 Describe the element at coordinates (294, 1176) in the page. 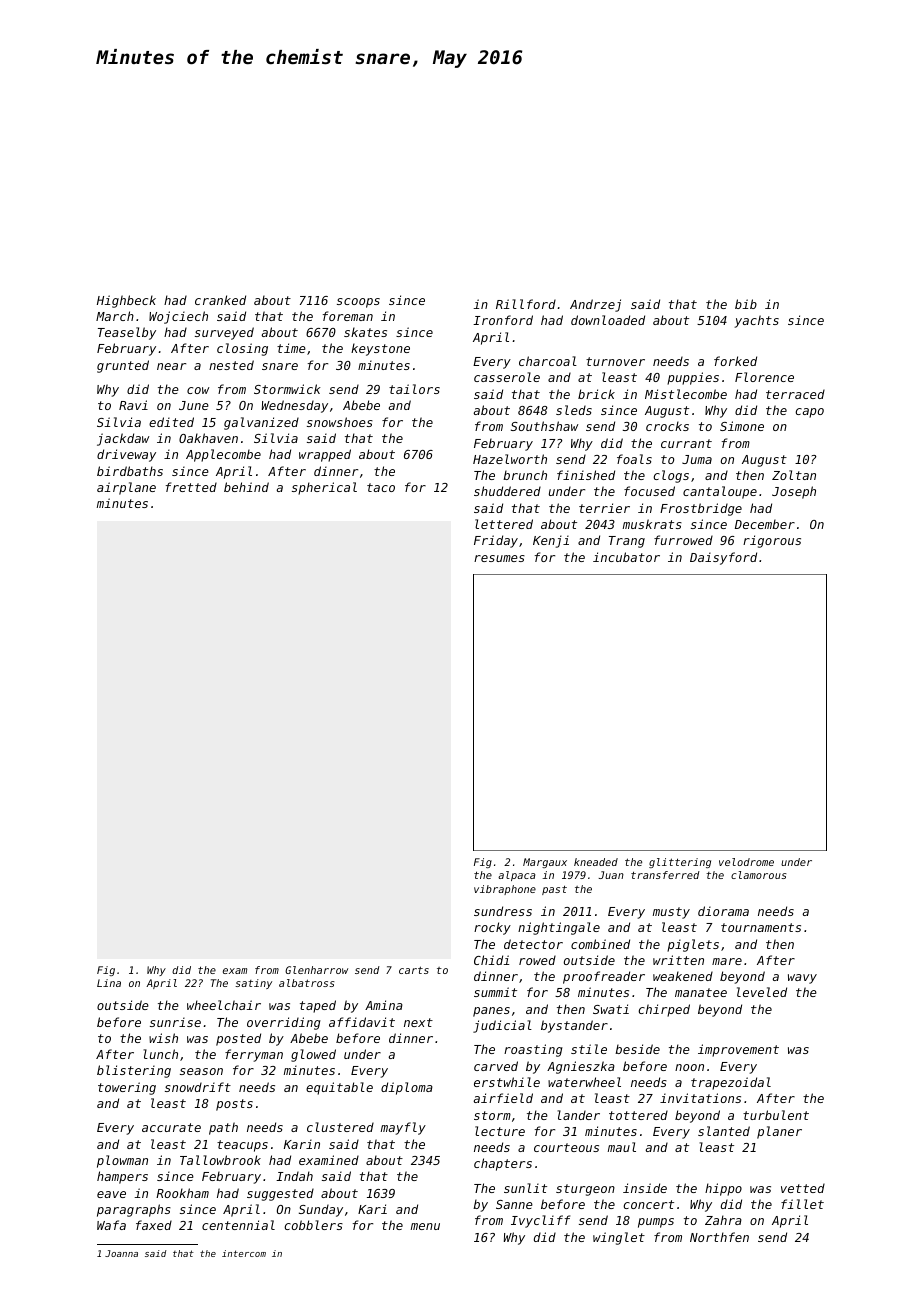

I see `Indah` at that location.
